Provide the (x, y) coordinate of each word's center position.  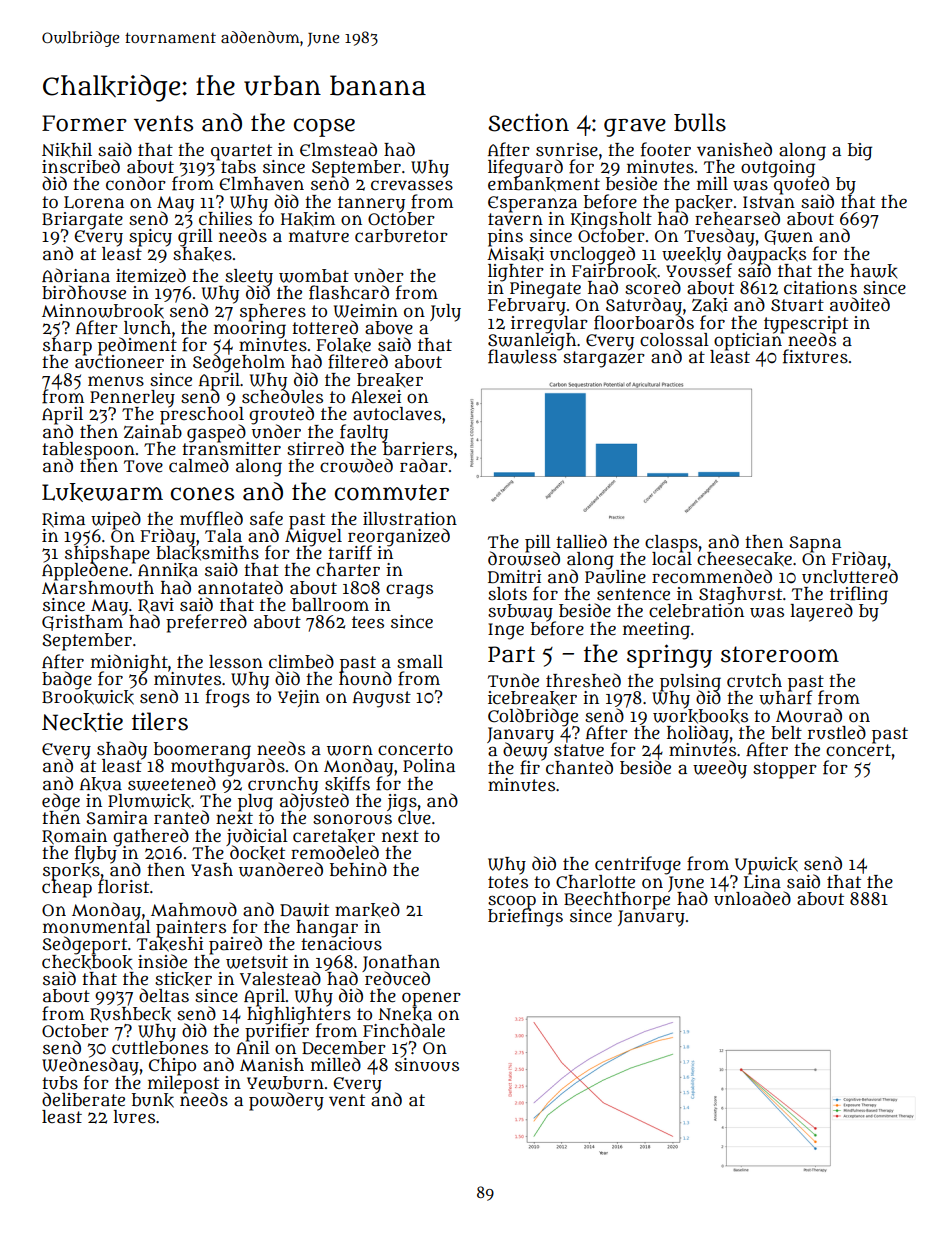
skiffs (347, 784)
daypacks (766, 255)
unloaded (752, 898)
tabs (237, 167)
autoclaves (397, 414)
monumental (97, 927)
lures (134, 1117)
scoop (512, 902)
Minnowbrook (103, 311)
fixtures (815, 356)
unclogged (592, 255)
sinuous (427, 1065)
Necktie (82, 722)
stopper (785, 770)
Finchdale (404, 1030)
